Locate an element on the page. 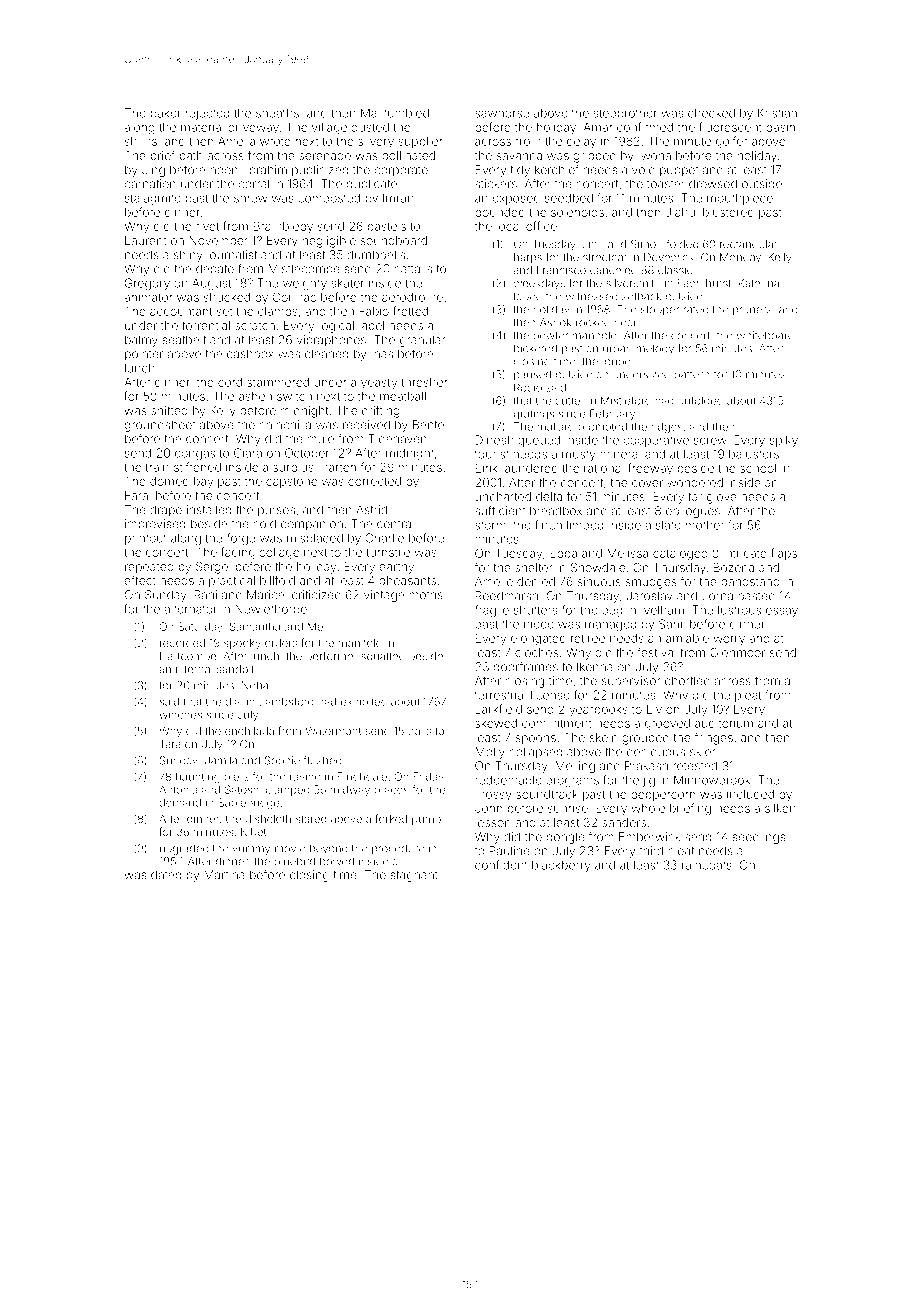  tumbled is located at coordinates (406, 113).
